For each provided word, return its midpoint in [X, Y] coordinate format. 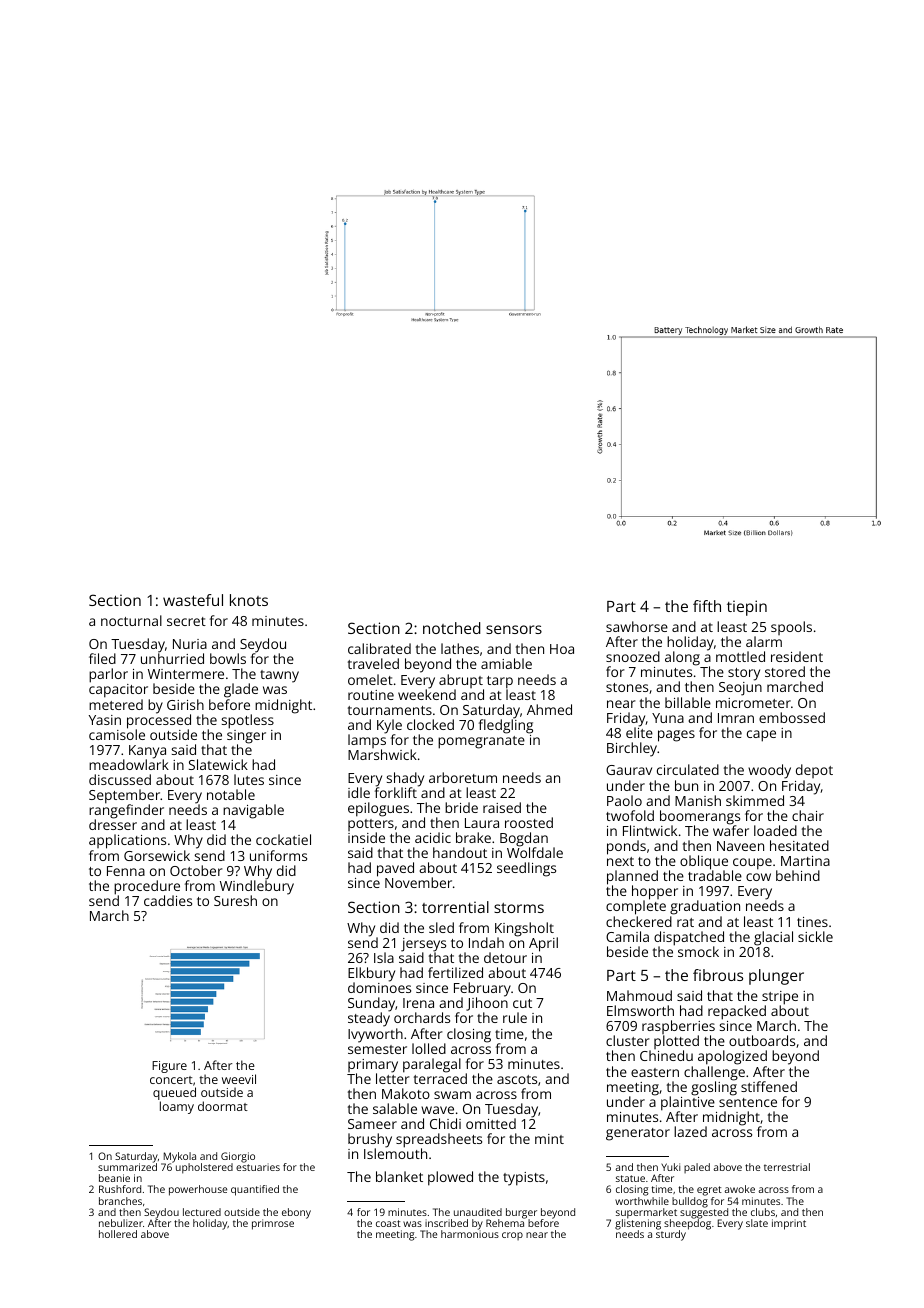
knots [249, 600]
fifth [707, 606]
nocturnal [131, 620]
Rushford [120, 1189]
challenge [714, 1073]
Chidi [445, 1123]
